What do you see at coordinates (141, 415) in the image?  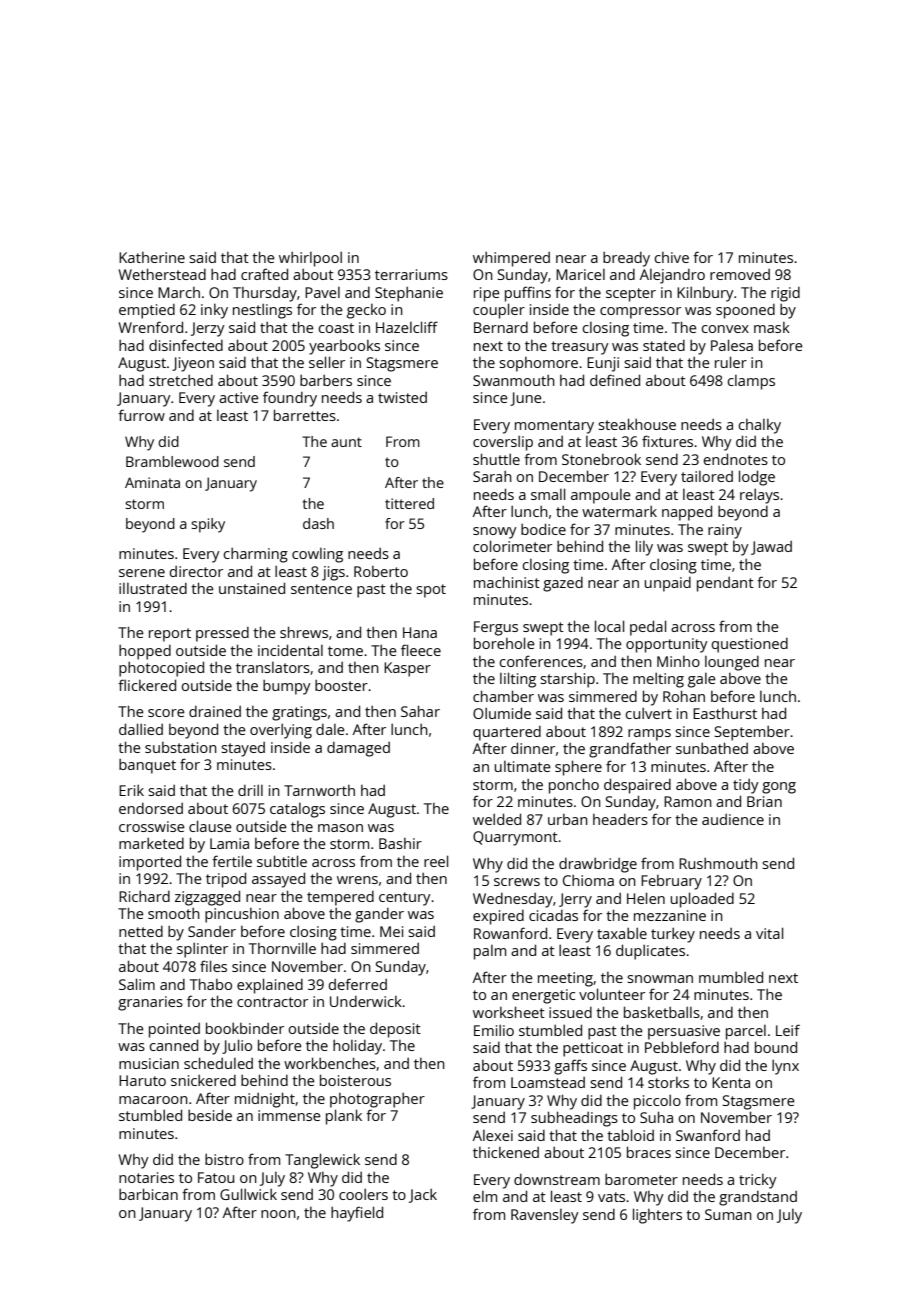 I see `furrow` at bounding box center [141, 415].
